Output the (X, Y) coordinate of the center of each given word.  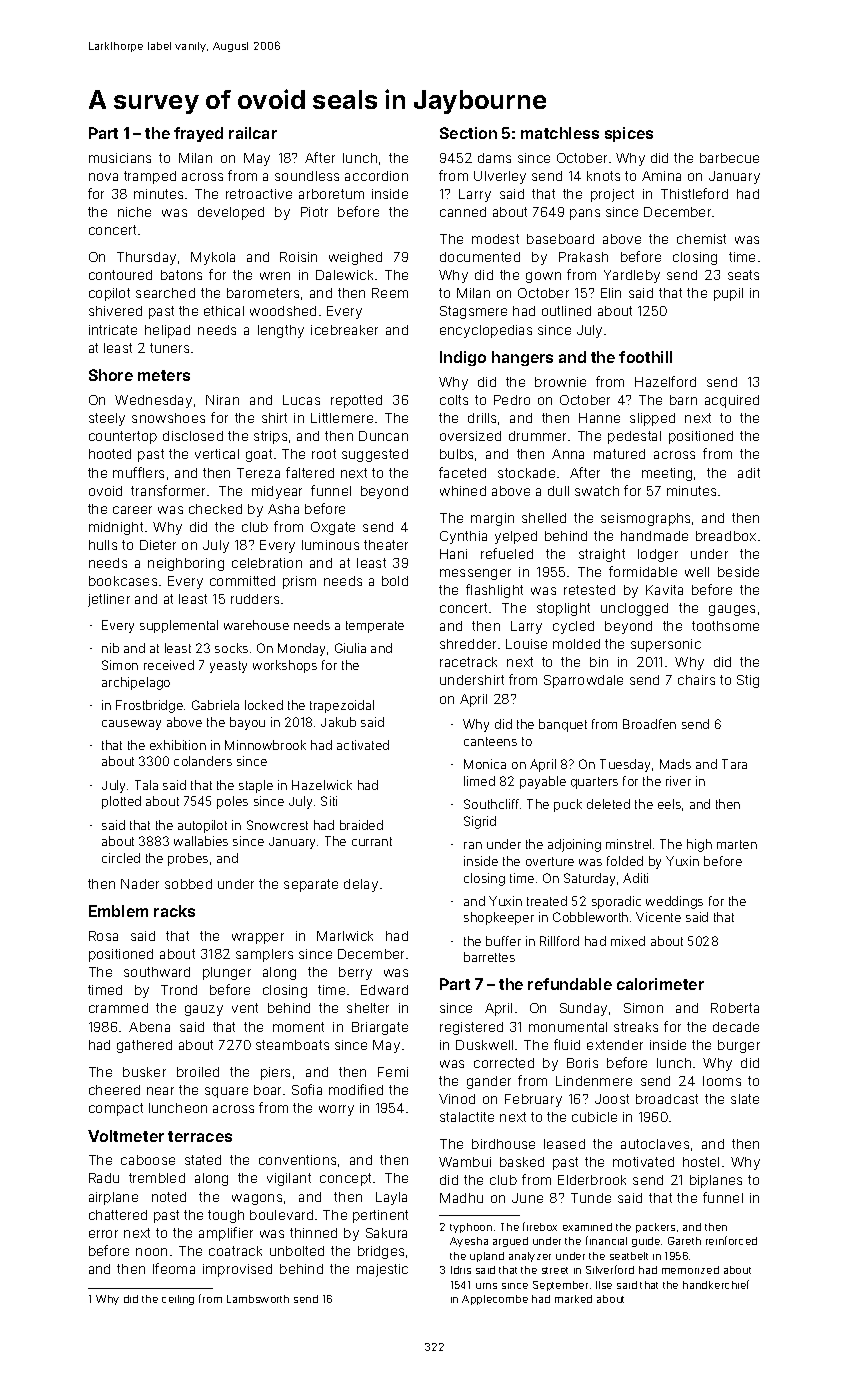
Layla (391, 1198)
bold (395, 581)
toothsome (725, 626)
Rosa (103, 936)
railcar (253, 133)
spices (629, 134)
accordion (376, 176)
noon (151, 1252)
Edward (384, 990)
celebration (267, 563)
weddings (674, 902)
